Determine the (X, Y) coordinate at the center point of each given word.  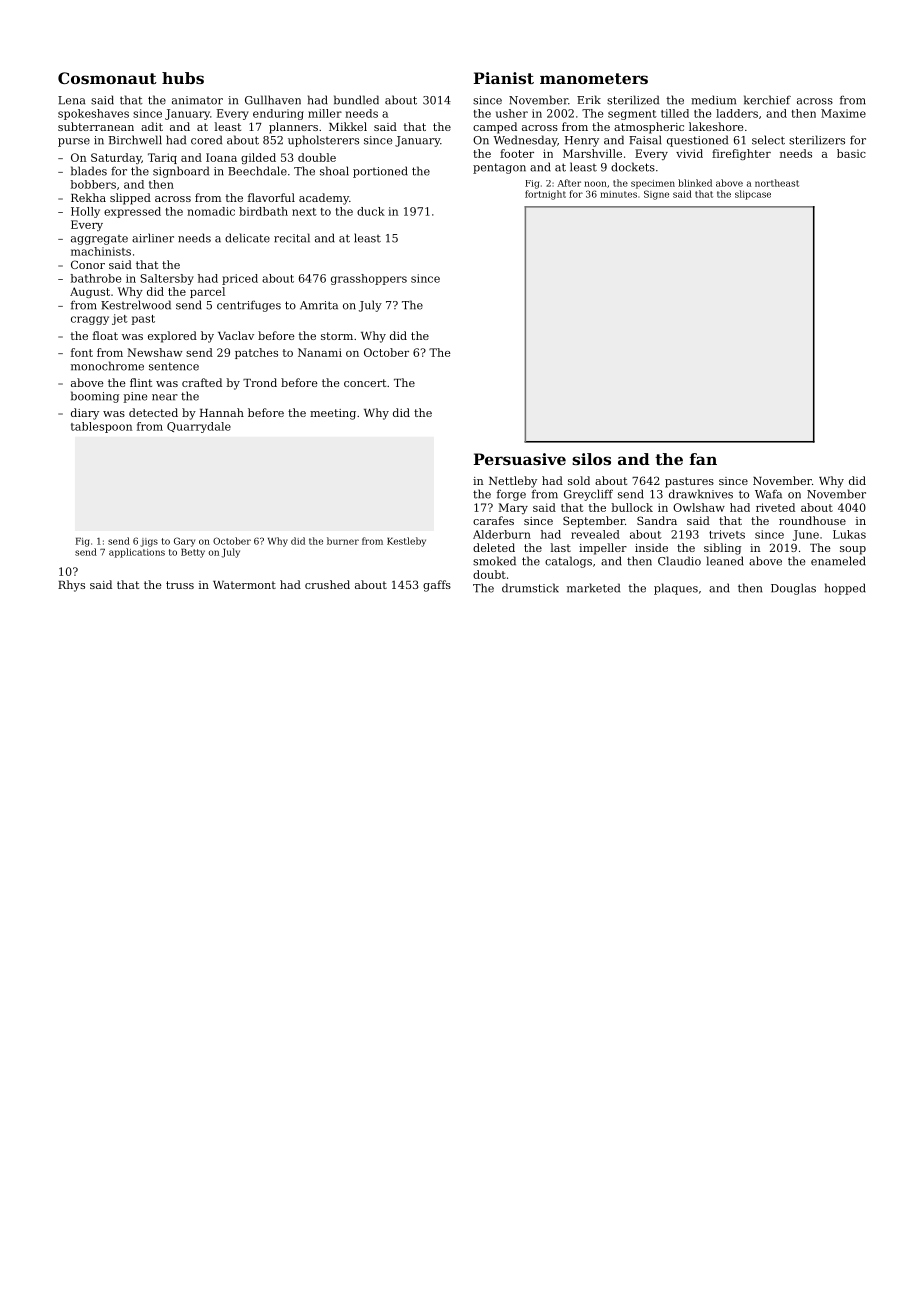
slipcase (753, 195)
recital (292, 238)
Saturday (116, 158)
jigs (149, 542)
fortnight (545, 195)
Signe (656, 195)
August (90, 292)
